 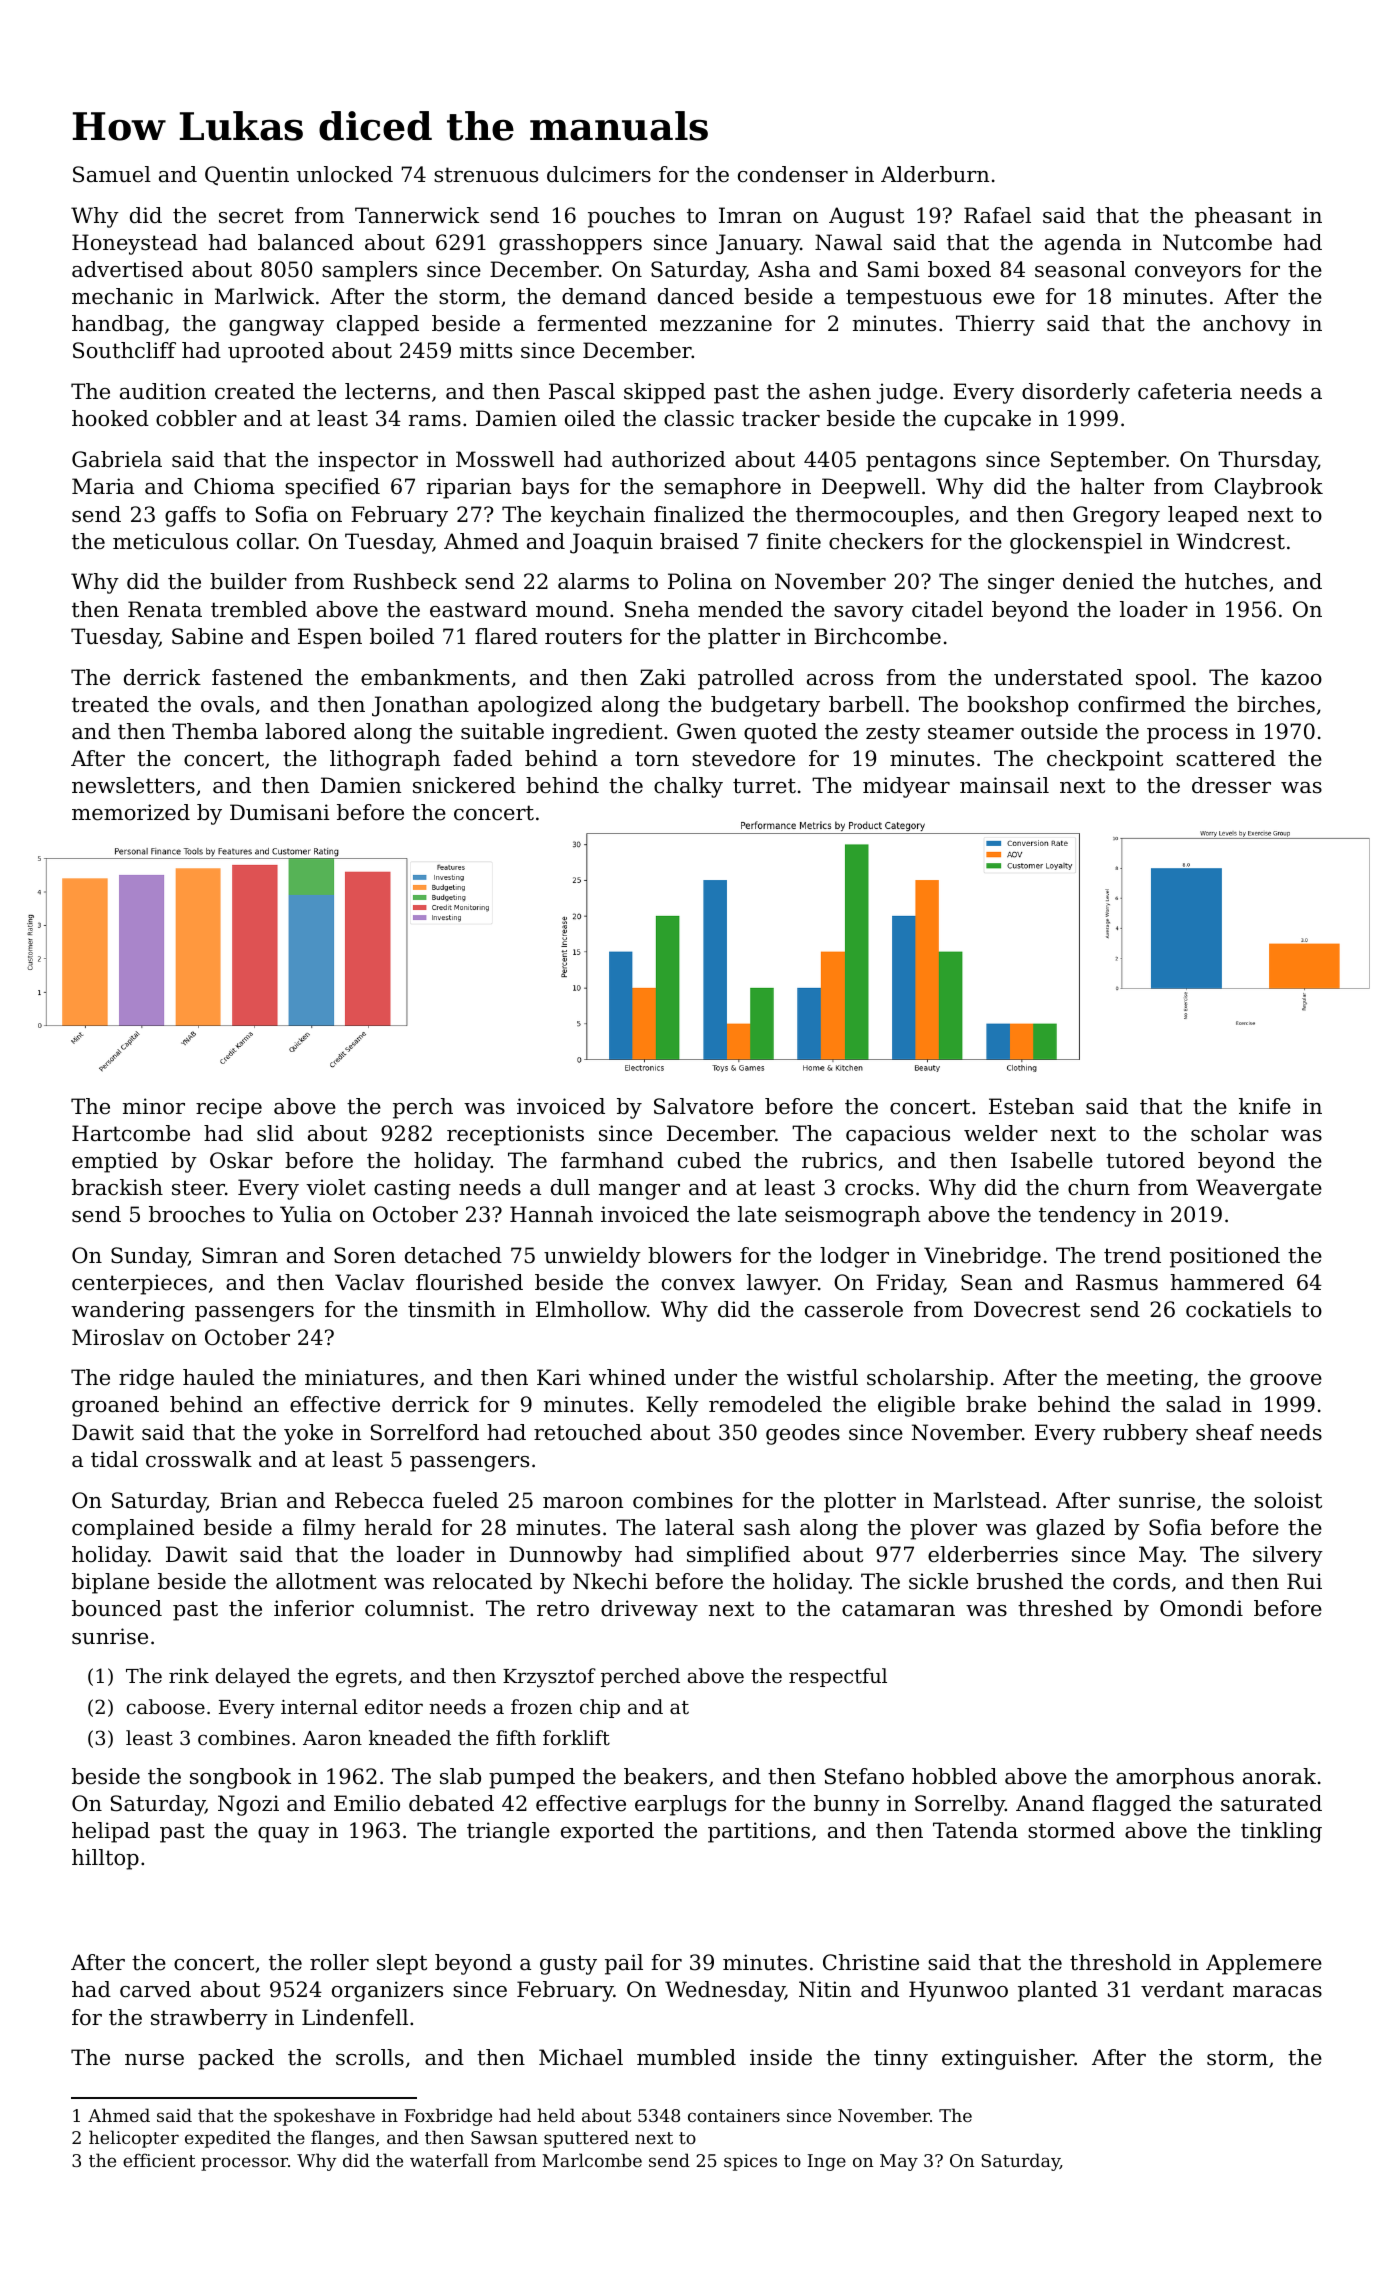 What do you see at coordinates (1281, 1832) in the page?
I see `tinkling` at bounding box center [1281, 1832].
